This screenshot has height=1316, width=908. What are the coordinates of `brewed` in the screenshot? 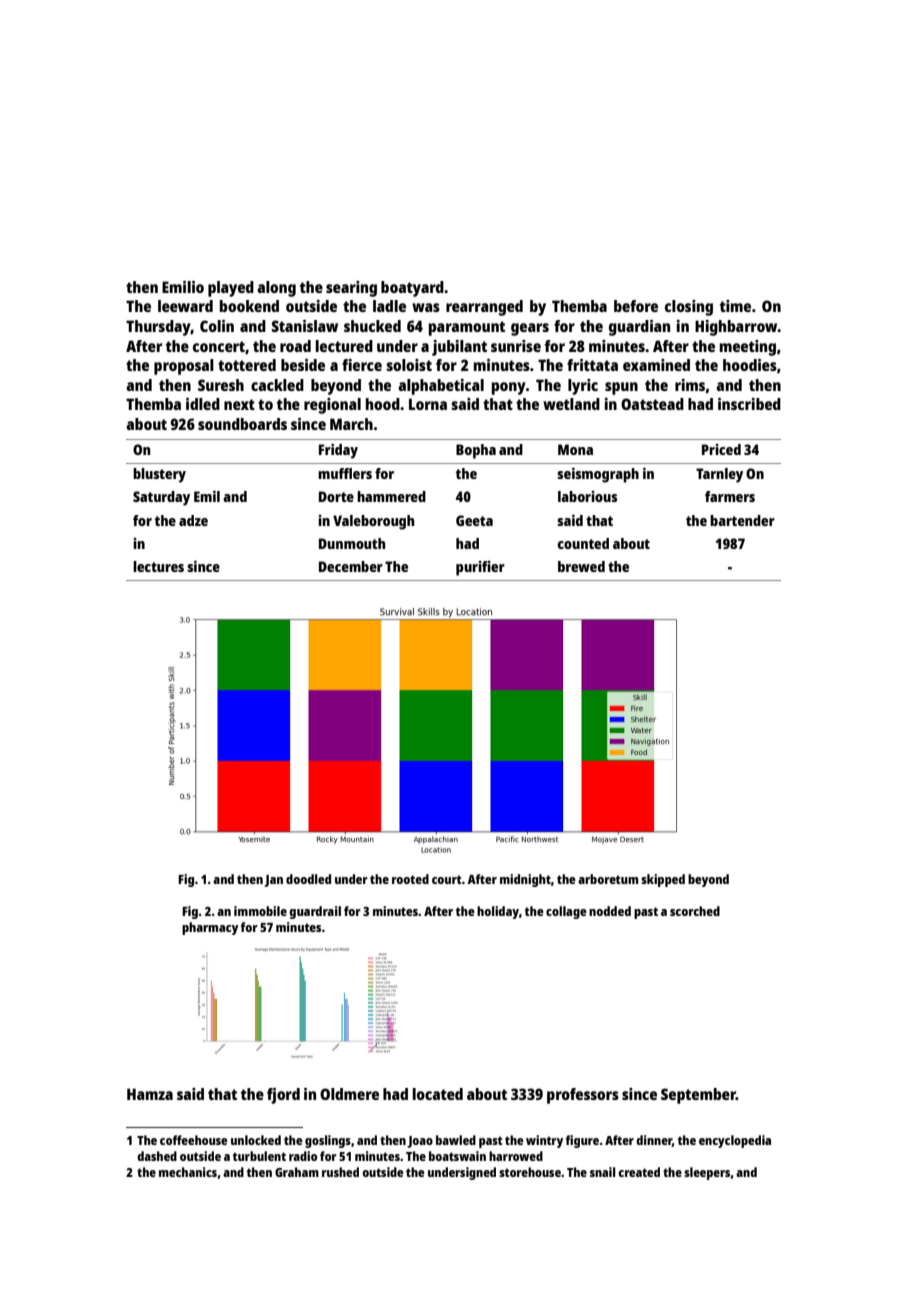 It's located at (581, 566).
